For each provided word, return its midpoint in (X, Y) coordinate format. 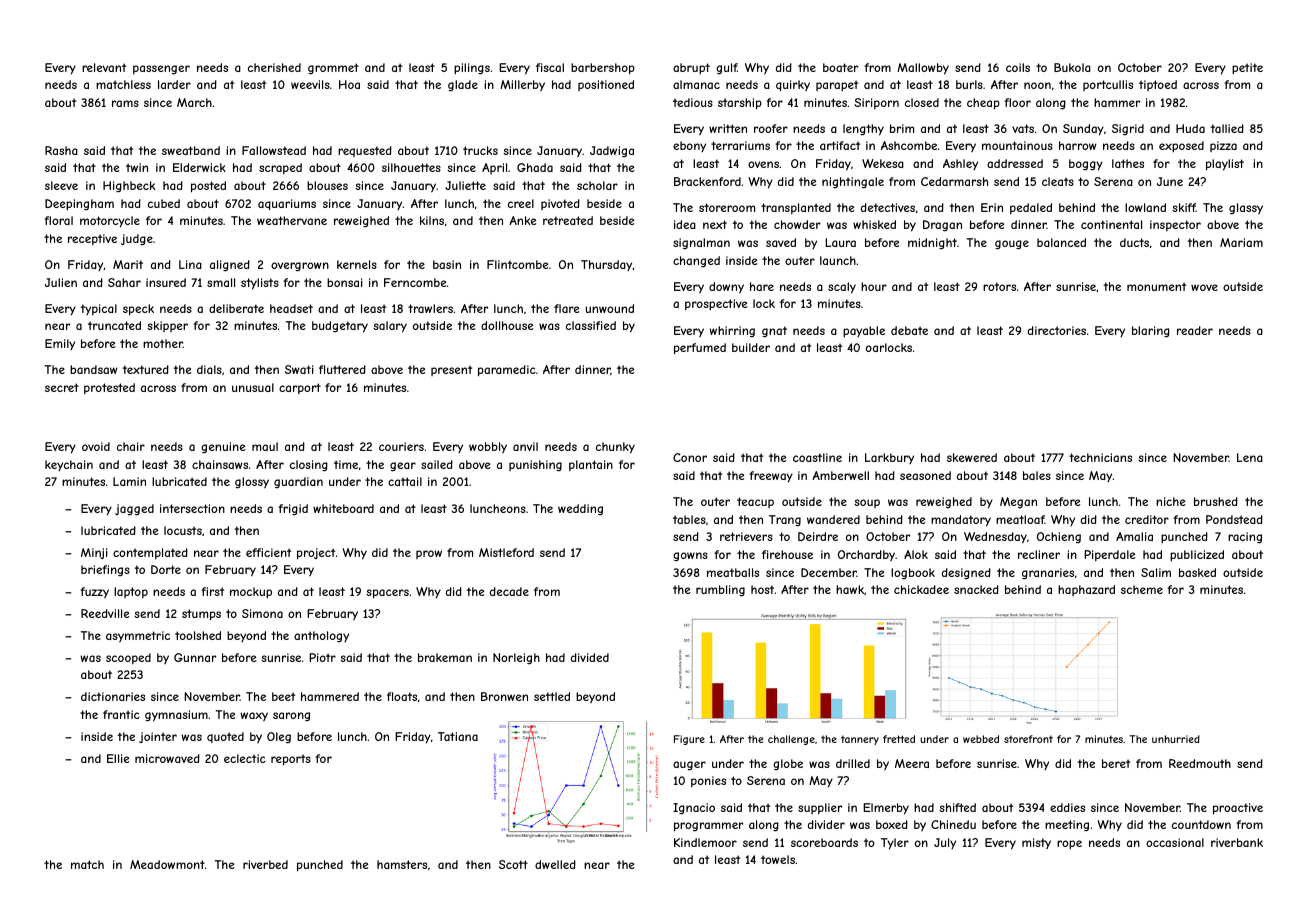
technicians (1100, 457)
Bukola (1072, 67)
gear (403, 466)
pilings (472, 69)
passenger (161, 69)
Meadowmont (167, 864)
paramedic (507, 371)
